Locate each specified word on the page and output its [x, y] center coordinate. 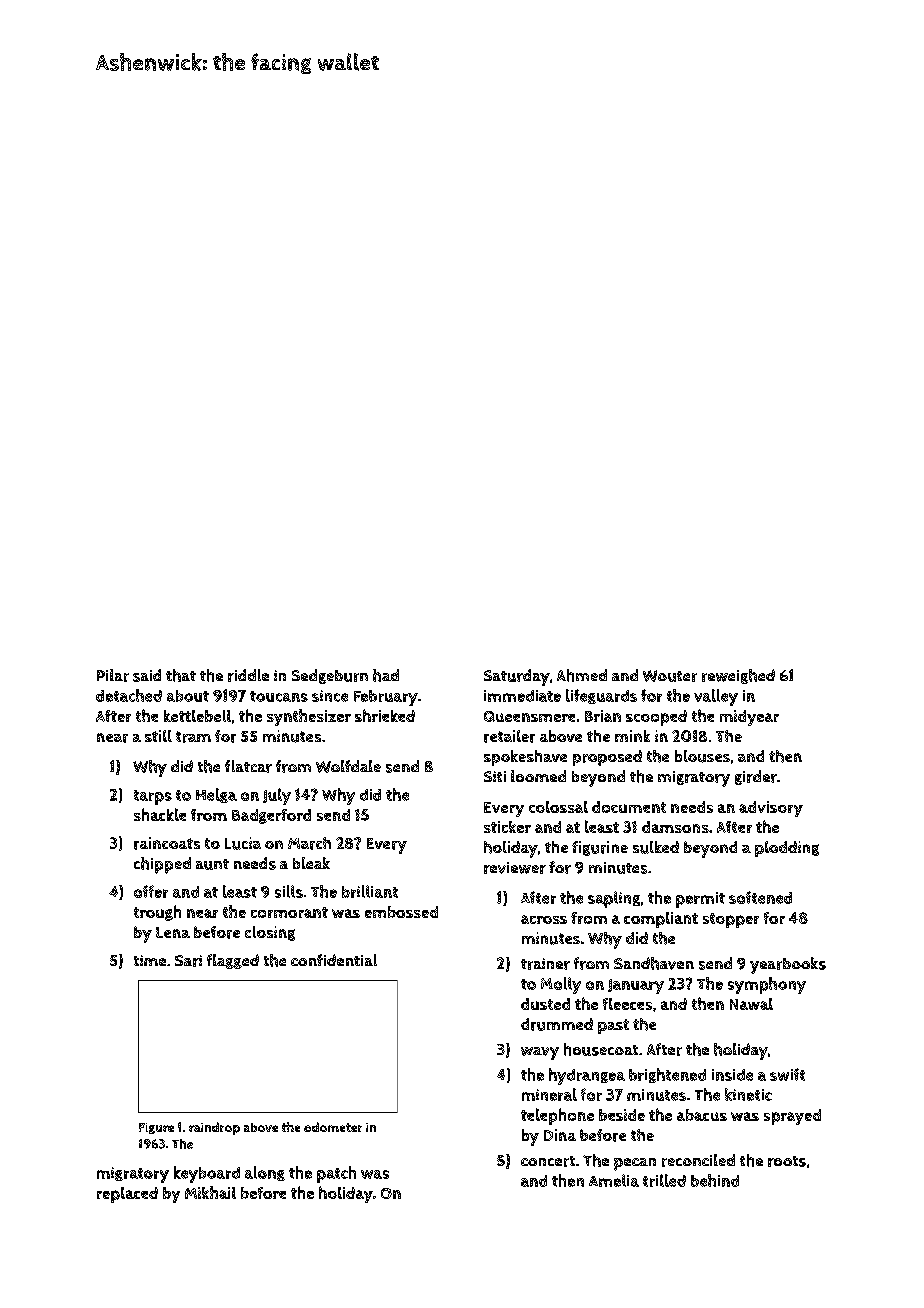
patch [336, 1174]
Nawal [751, 1004]
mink [632, 736]
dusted [545, 1004]
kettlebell [197, 716]
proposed [607, 758]
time [150, 960]
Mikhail [210, 1192]
